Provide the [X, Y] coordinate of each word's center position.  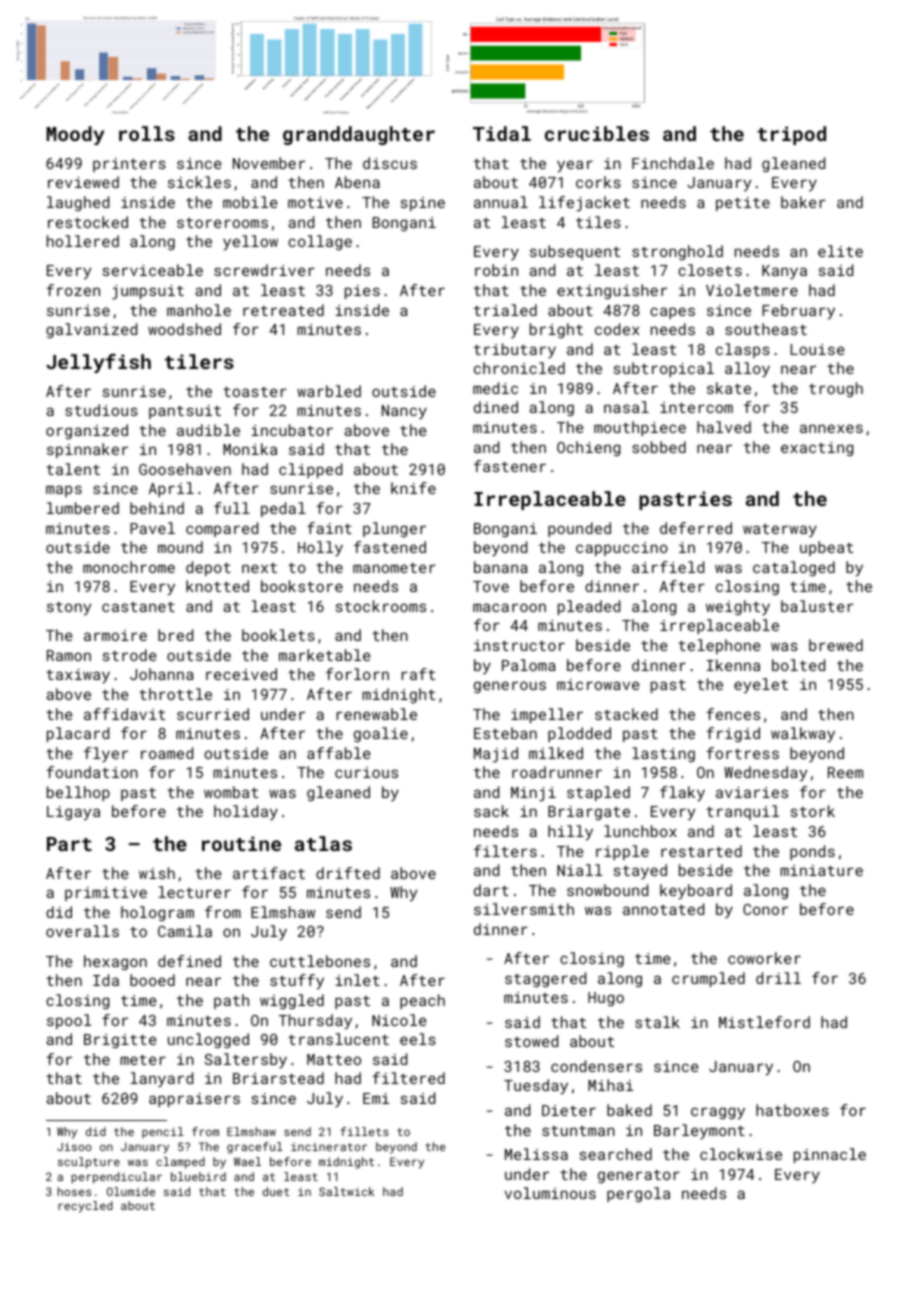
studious [101, 410]
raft [418, 674]
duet [276, 1191]
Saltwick [346, 1191]
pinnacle [830, 1155]
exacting [817, 449]
